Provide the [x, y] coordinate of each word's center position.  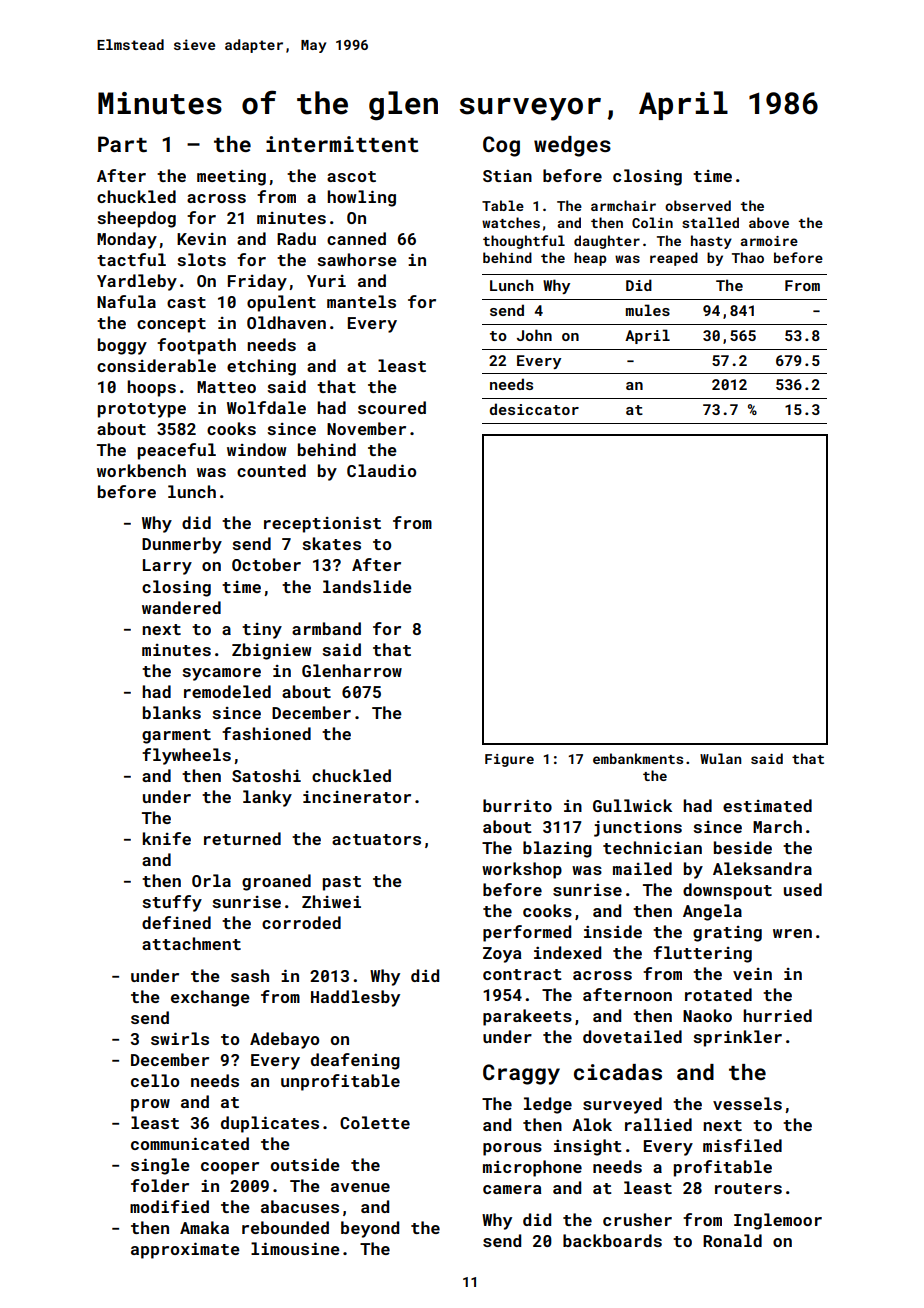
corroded [301, 922]
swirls [180, 1038]
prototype [142, 410]
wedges [572, 146]
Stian [507, 176]
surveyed [622, 1105]
